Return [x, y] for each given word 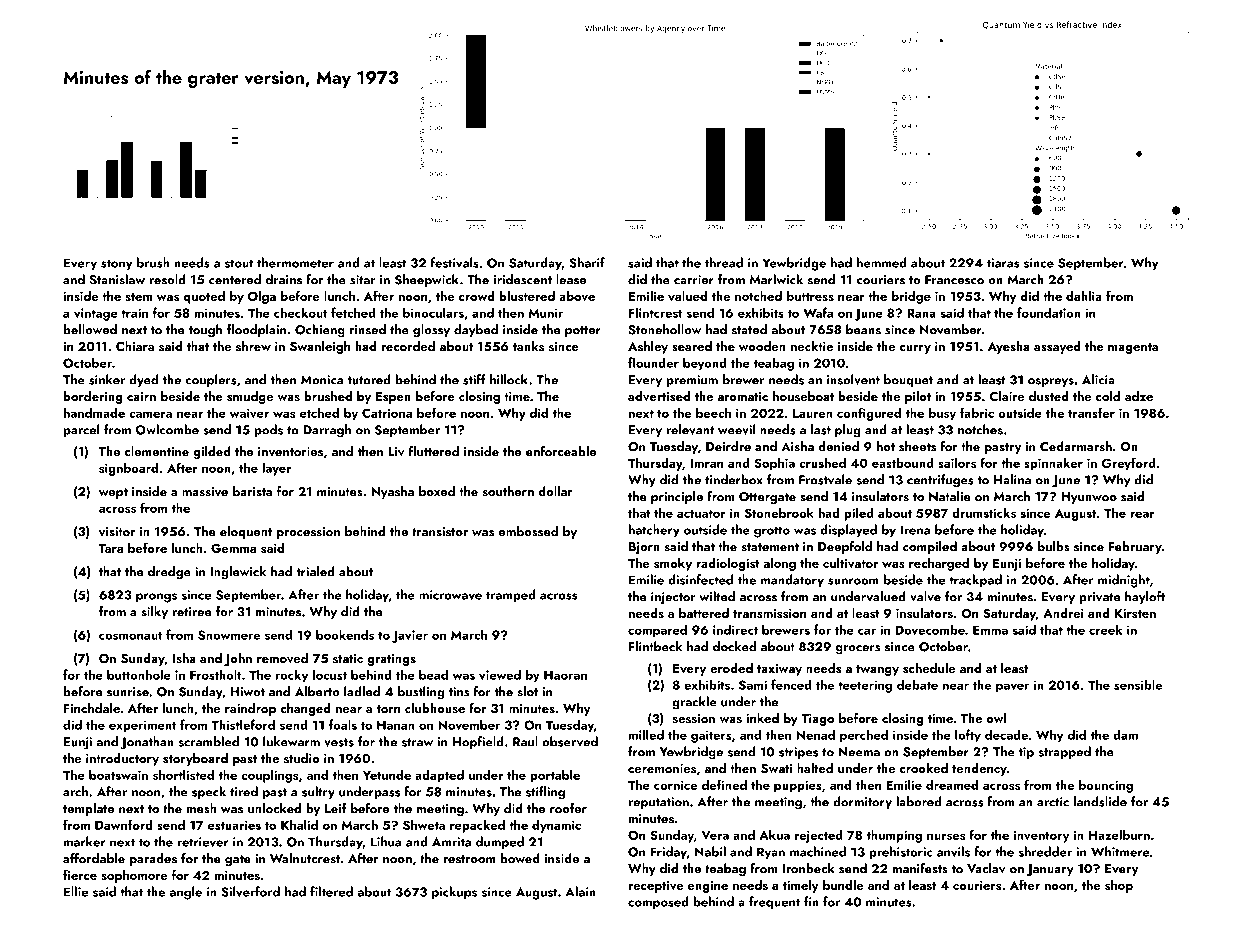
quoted [204, 297]
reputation [659, 803]
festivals [454, 262]
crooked [924, 768]
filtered [331, 891]
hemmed [882, 262]
